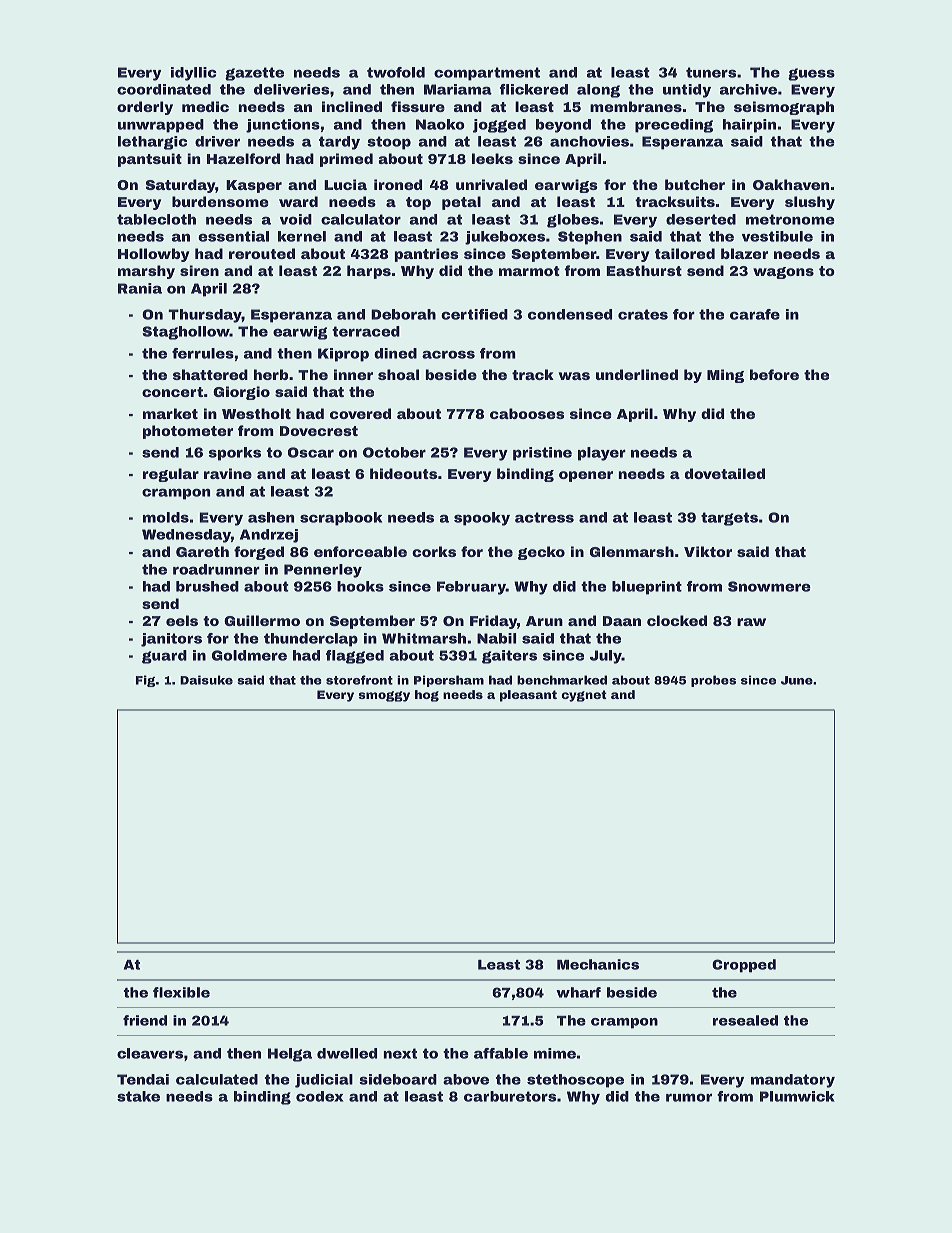 Image resolution: width=952 pixels, height=1233 pixels. Describe the element at coordinates (487, 74) in the screenshot. I see `compartment` at that location.
